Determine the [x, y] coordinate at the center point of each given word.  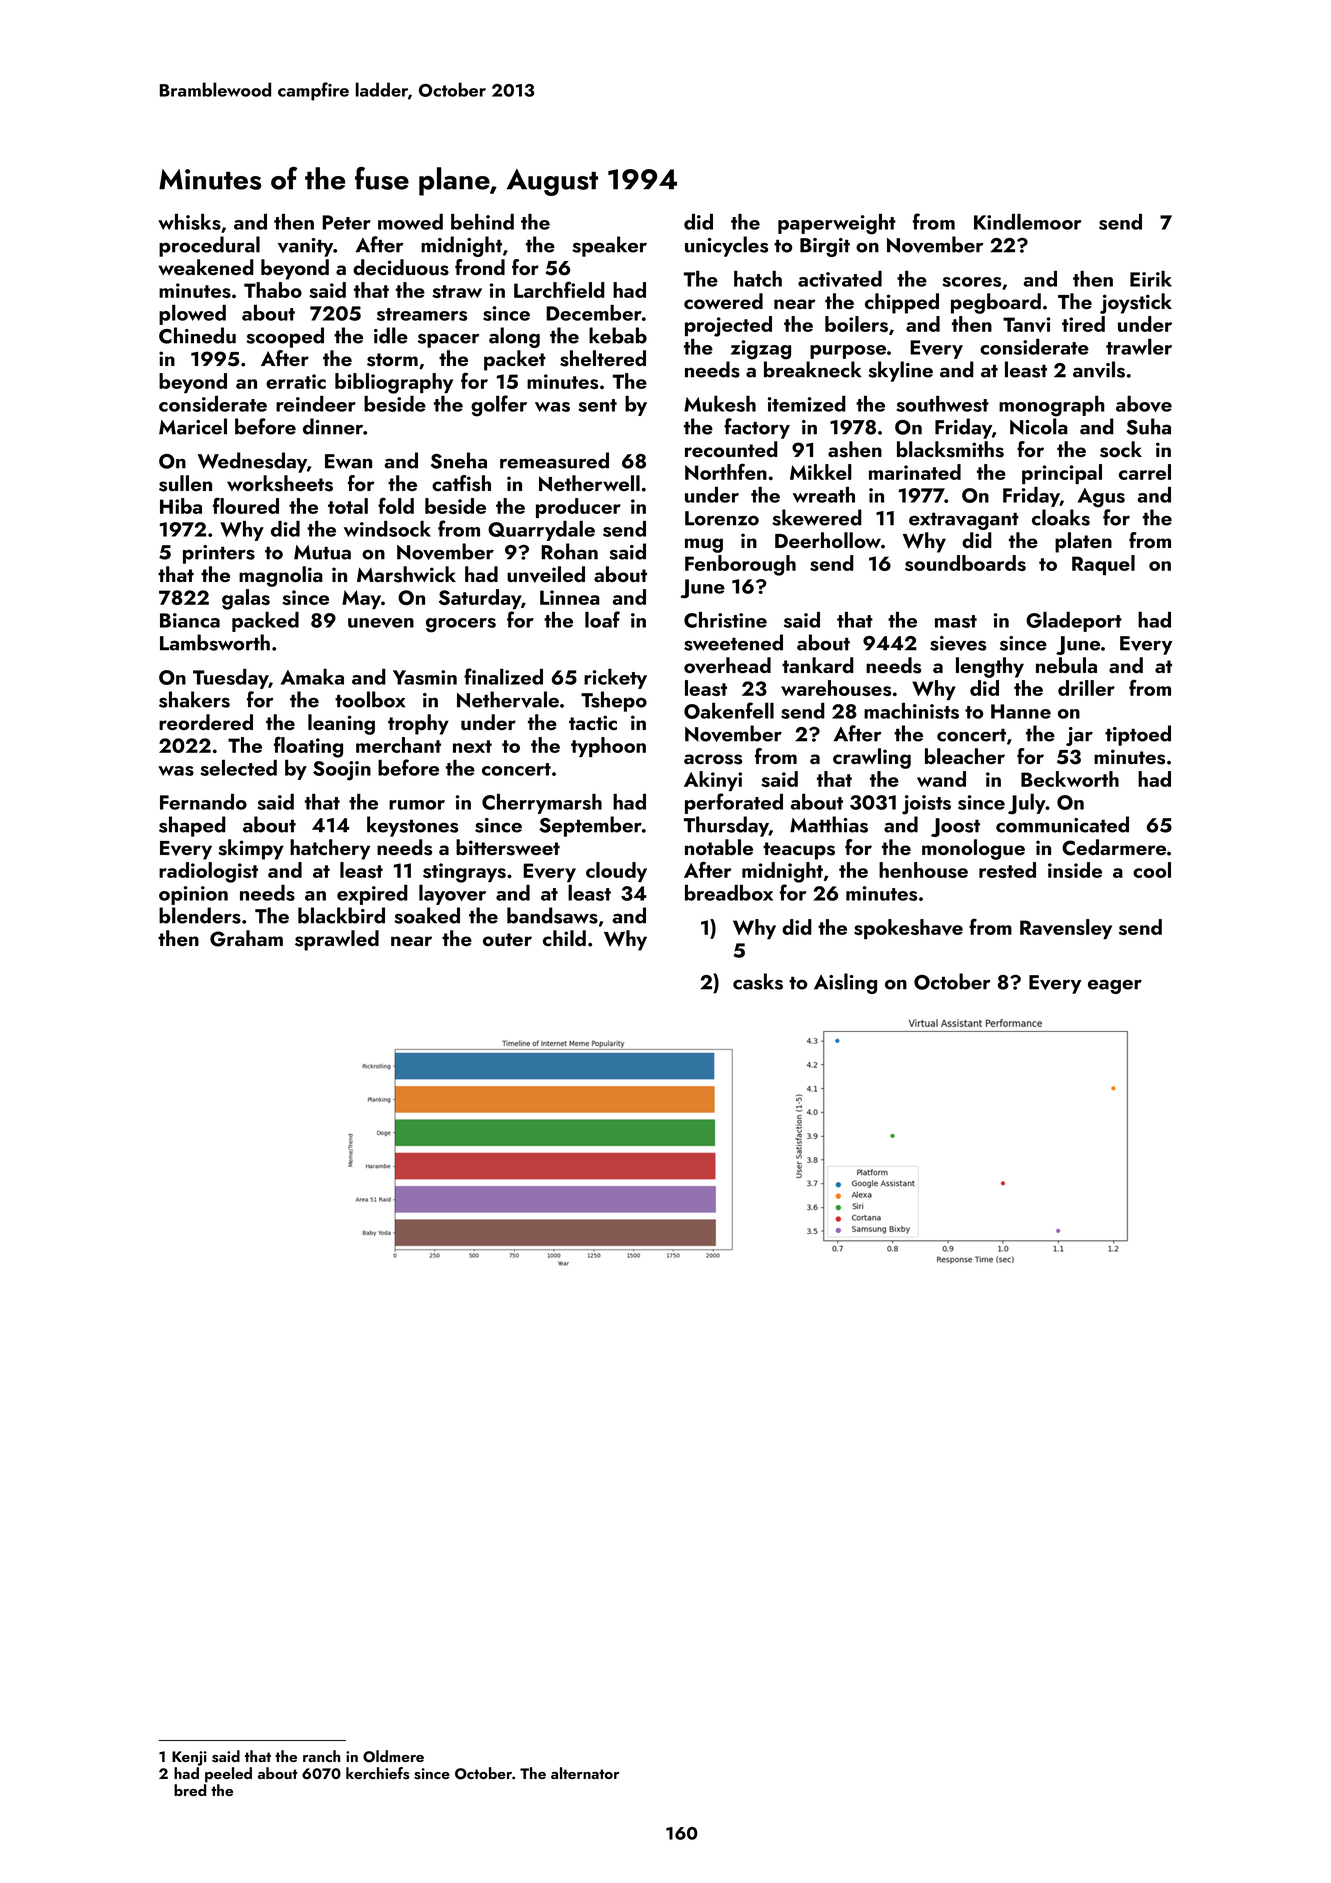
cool [1152, 870]
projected [728, 326]
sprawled [337, 940]
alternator [585, 1773]
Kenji [189, 1758]
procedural [209, 246]
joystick [1136, 303]
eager [1115, 986]
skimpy [251, 849]
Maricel [193, 426]
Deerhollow [828, 540]
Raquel [1103, 565]
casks [758, 981]
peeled [228, 1775]
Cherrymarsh [542, 804]
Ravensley [1066, 929]
